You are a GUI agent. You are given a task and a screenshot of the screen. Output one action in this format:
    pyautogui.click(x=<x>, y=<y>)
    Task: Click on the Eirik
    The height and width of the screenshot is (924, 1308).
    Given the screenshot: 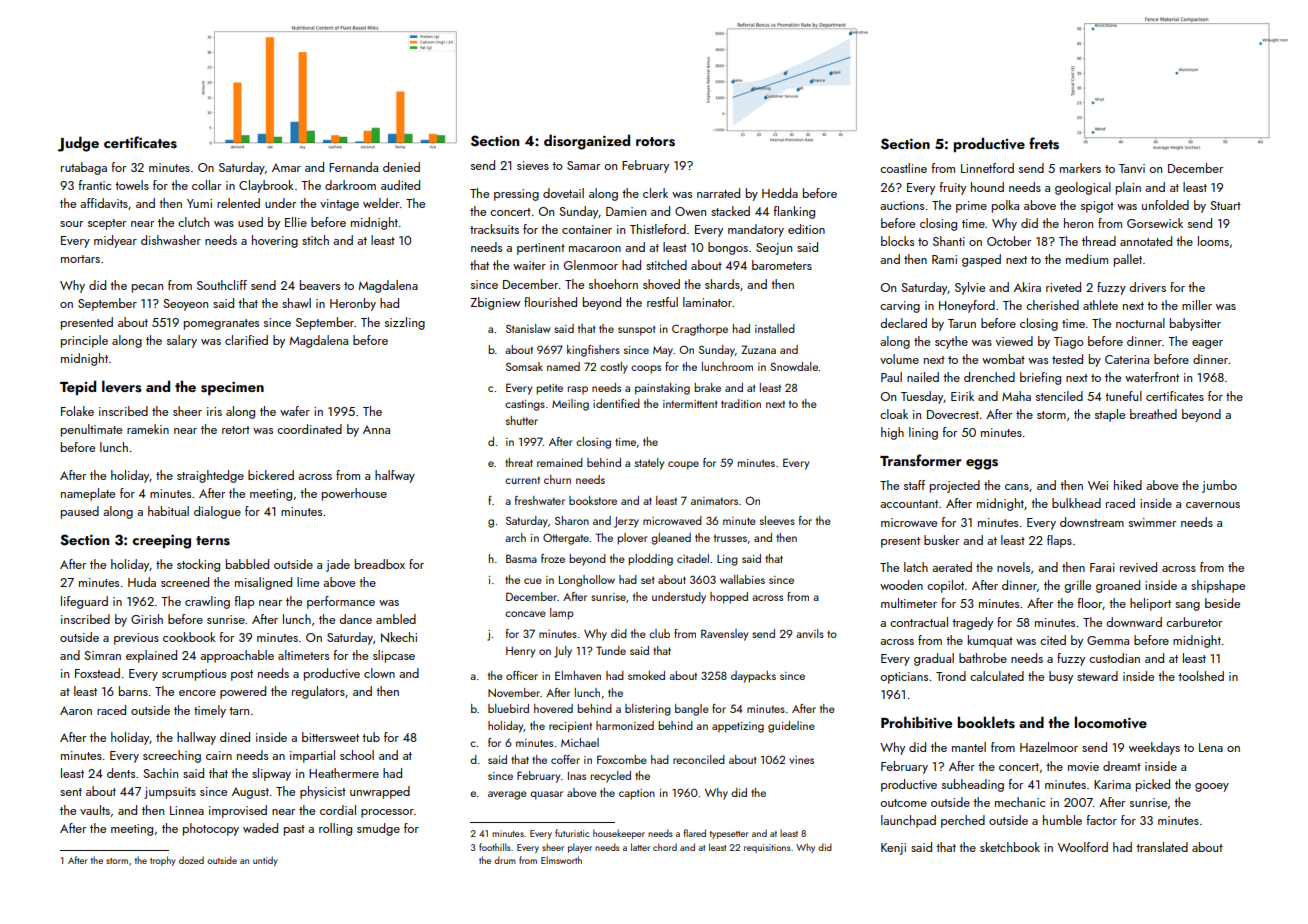 What is the action you would take?
    pyautogui.click(x=962, y=396)
